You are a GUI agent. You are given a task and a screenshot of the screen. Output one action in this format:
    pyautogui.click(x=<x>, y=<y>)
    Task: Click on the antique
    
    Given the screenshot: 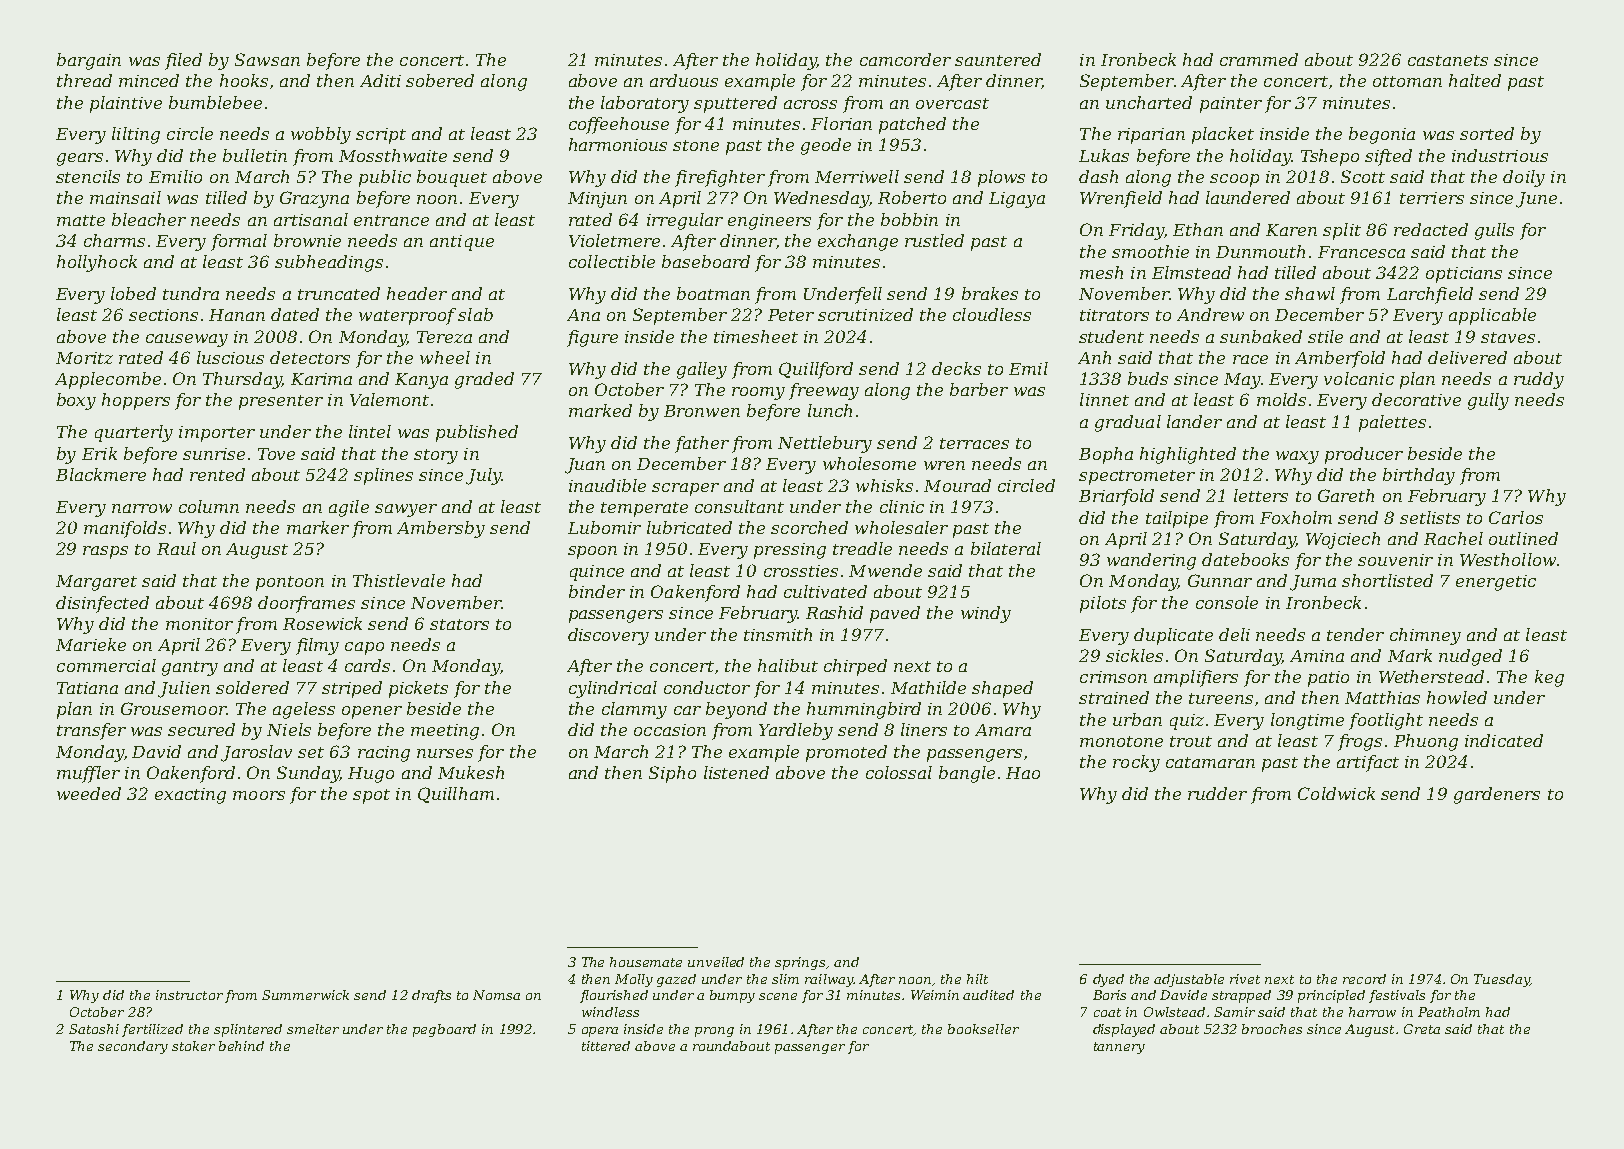 What is the action you would take?
    pyautogui.click(x=462, y=243)
